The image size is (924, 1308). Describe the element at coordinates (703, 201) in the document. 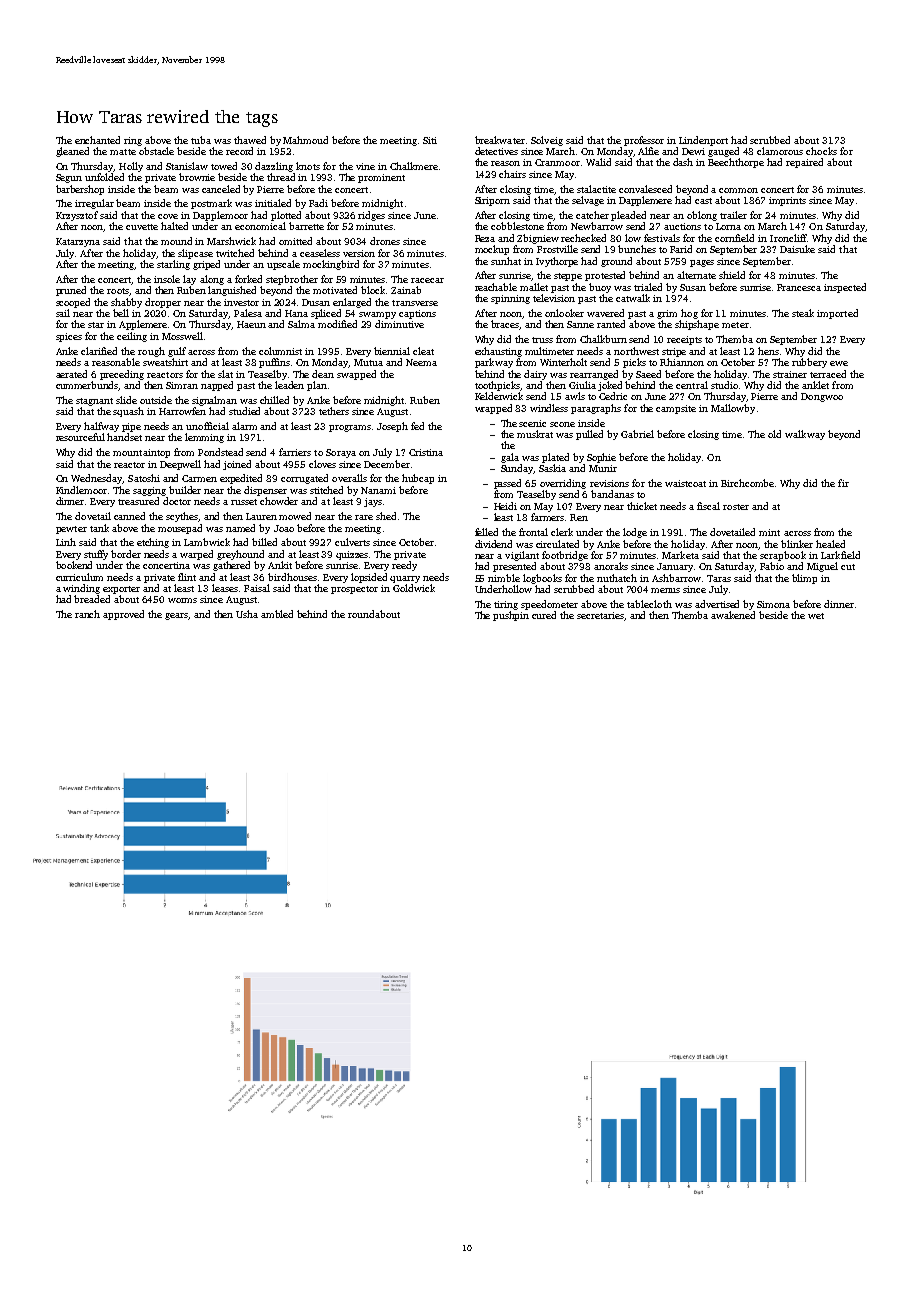

I see `cast` at that location.
